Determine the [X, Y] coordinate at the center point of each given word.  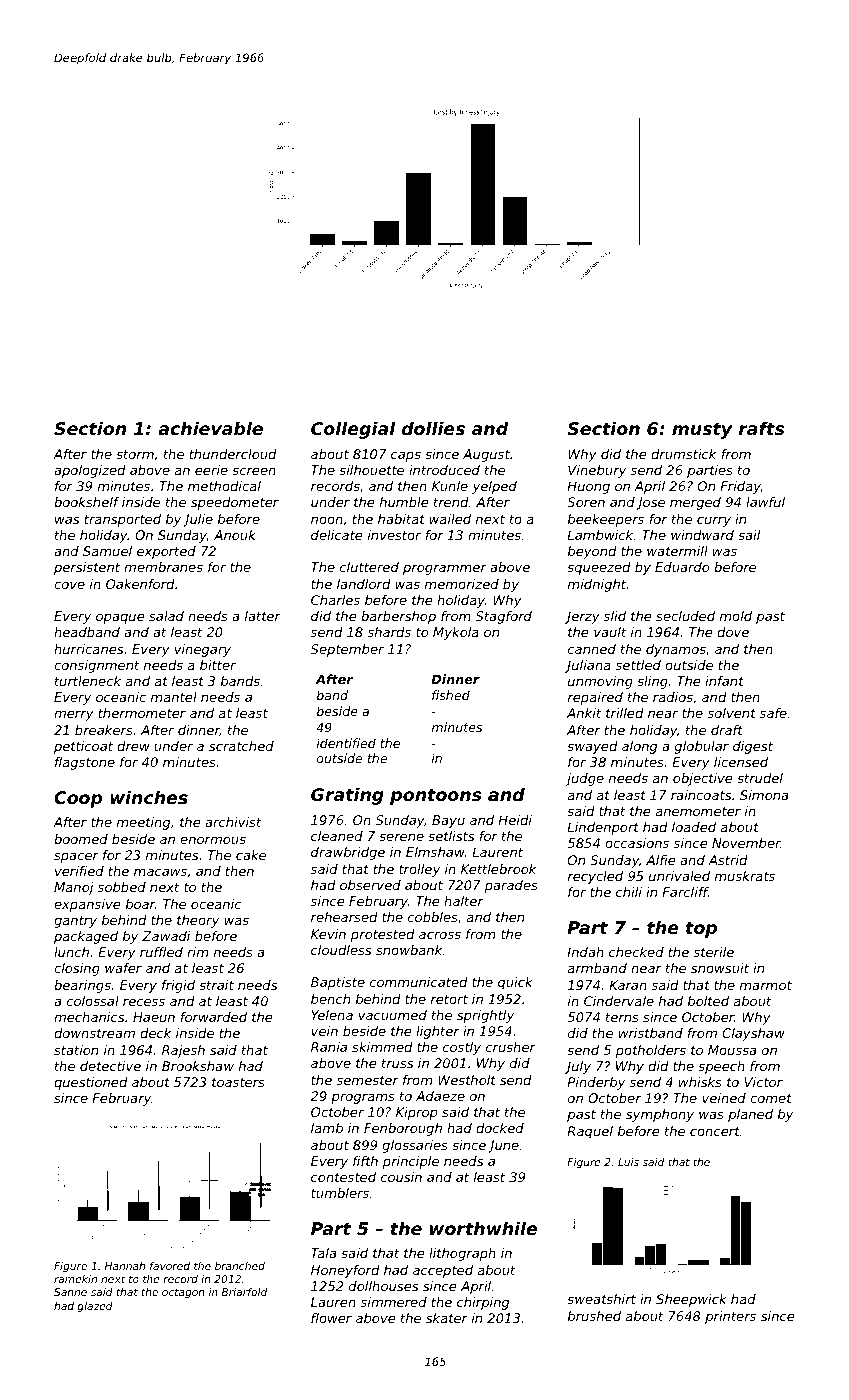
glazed [95, 1307]
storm [135, 454]
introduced [444, 470]
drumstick [683, 454]
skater [447, 1318]
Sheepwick [691, 1300]
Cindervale [619, 1001]
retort [449, 999]
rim [197, 952]
